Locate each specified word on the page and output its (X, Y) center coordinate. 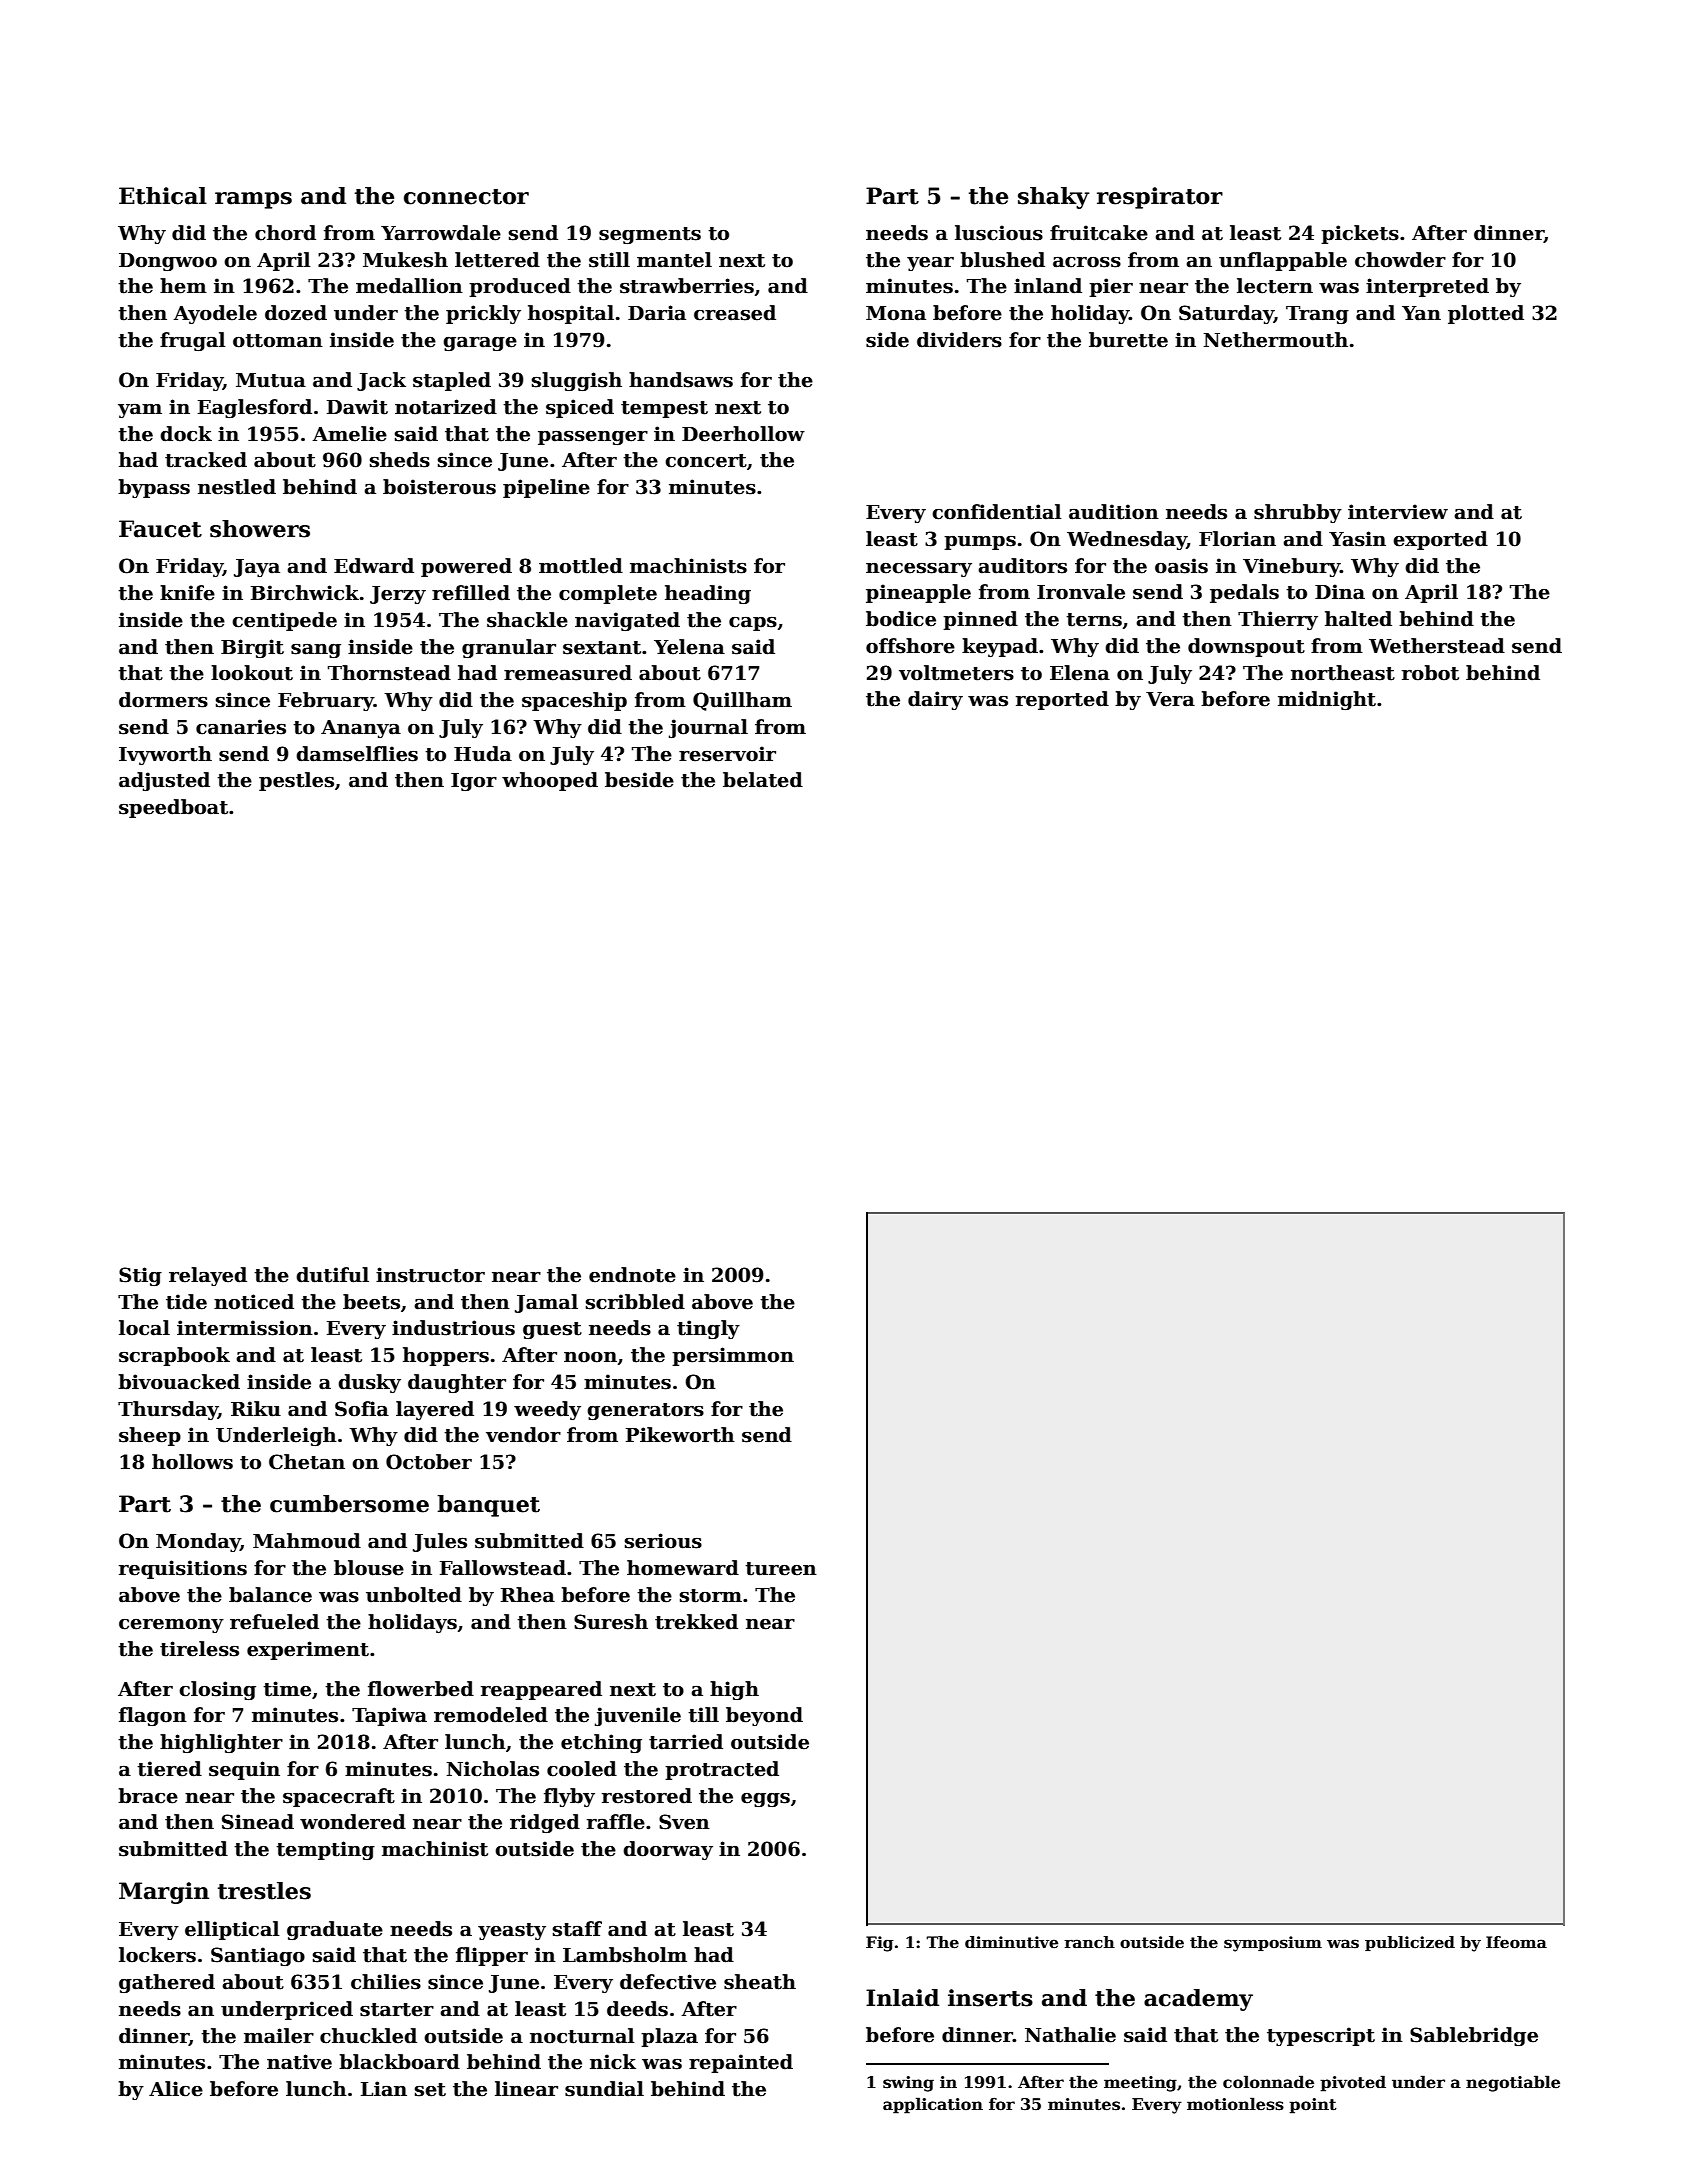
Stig (140, 1276)
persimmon (733, 1356)
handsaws (681, 380)
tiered (169, 1769)
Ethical (163, 196)
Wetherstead (1437, 646)
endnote (632, 1275)
